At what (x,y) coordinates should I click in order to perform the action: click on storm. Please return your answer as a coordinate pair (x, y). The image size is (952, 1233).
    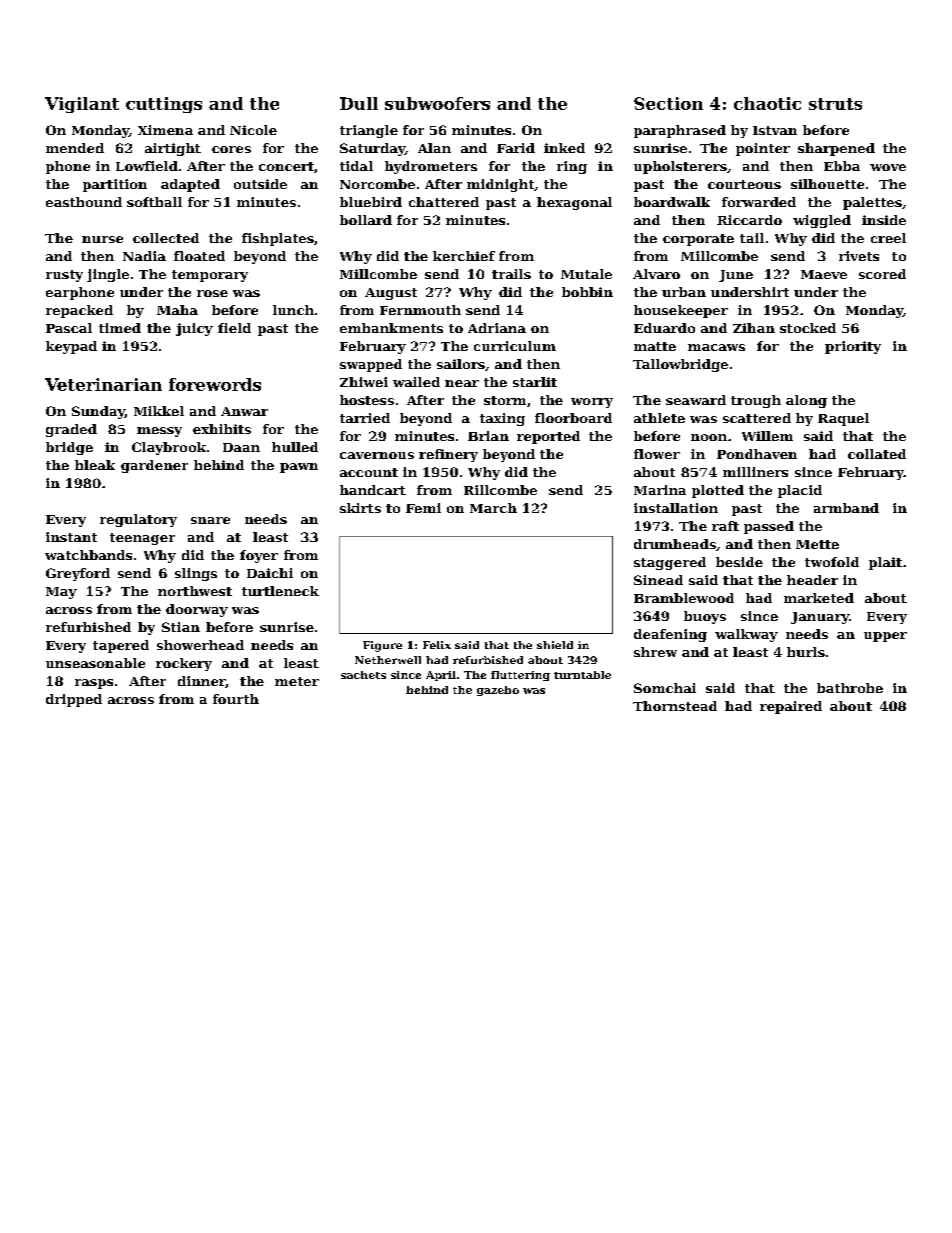
    Looking at the image, I should click on (505, 400).
